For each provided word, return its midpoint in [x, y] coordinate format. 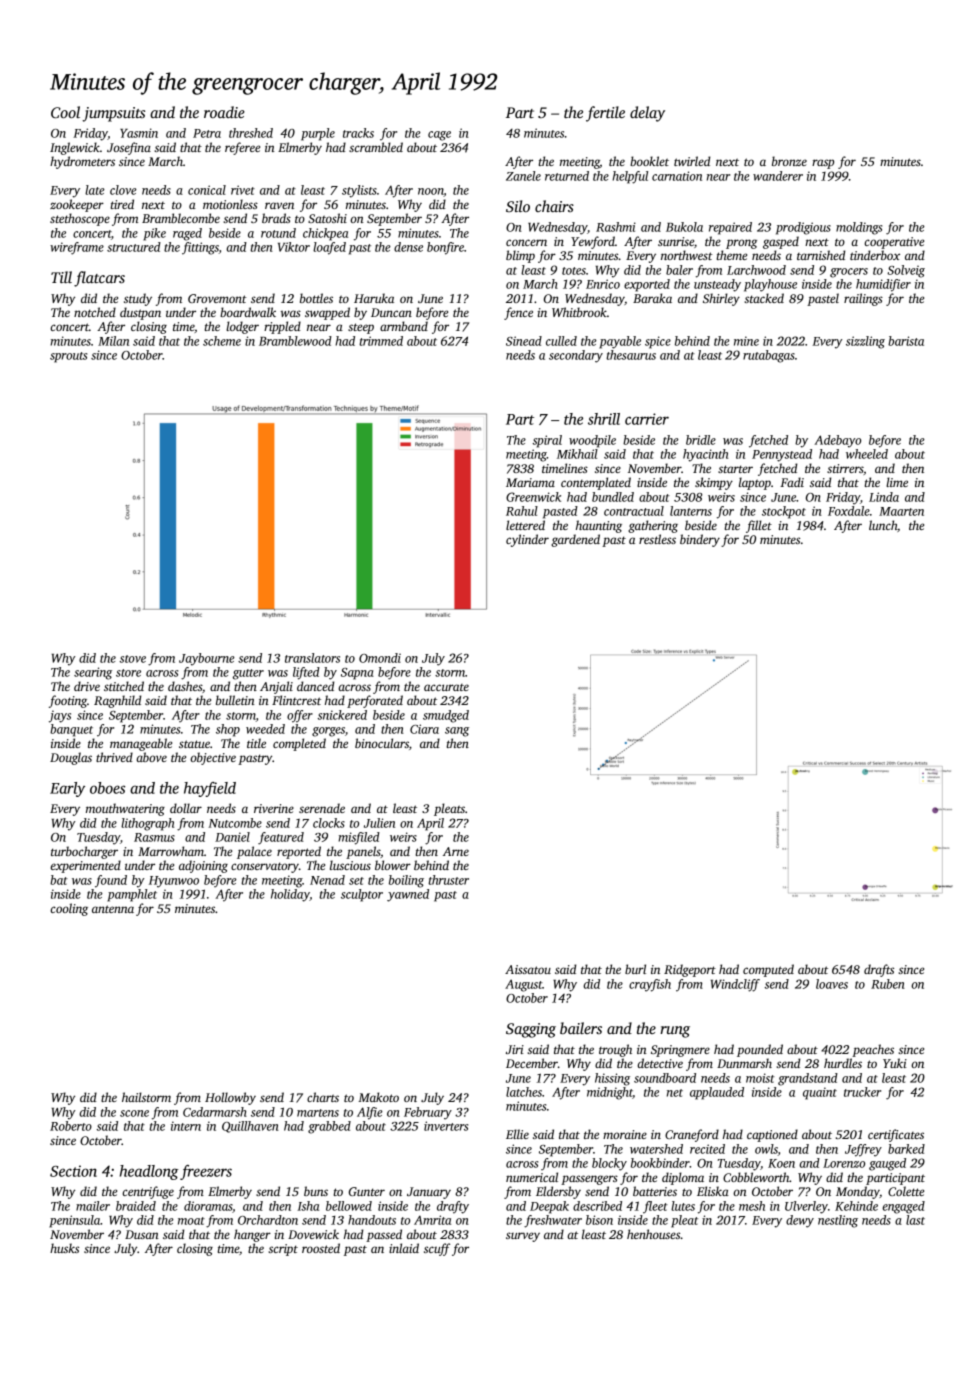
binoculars [382, 743]
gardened [575, 540]
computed [768, 970]
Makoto [378, 1097]
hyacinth [705, 455]
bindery [700, 540]
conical [207, 190]
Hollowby [230, 1098]
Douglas [71, 758]
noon [431, 192]
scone [134, 1113]
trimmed [381, 341]
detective [660, 1063]
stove [133, 659]
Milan [113, 341]
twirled [692, 161]
